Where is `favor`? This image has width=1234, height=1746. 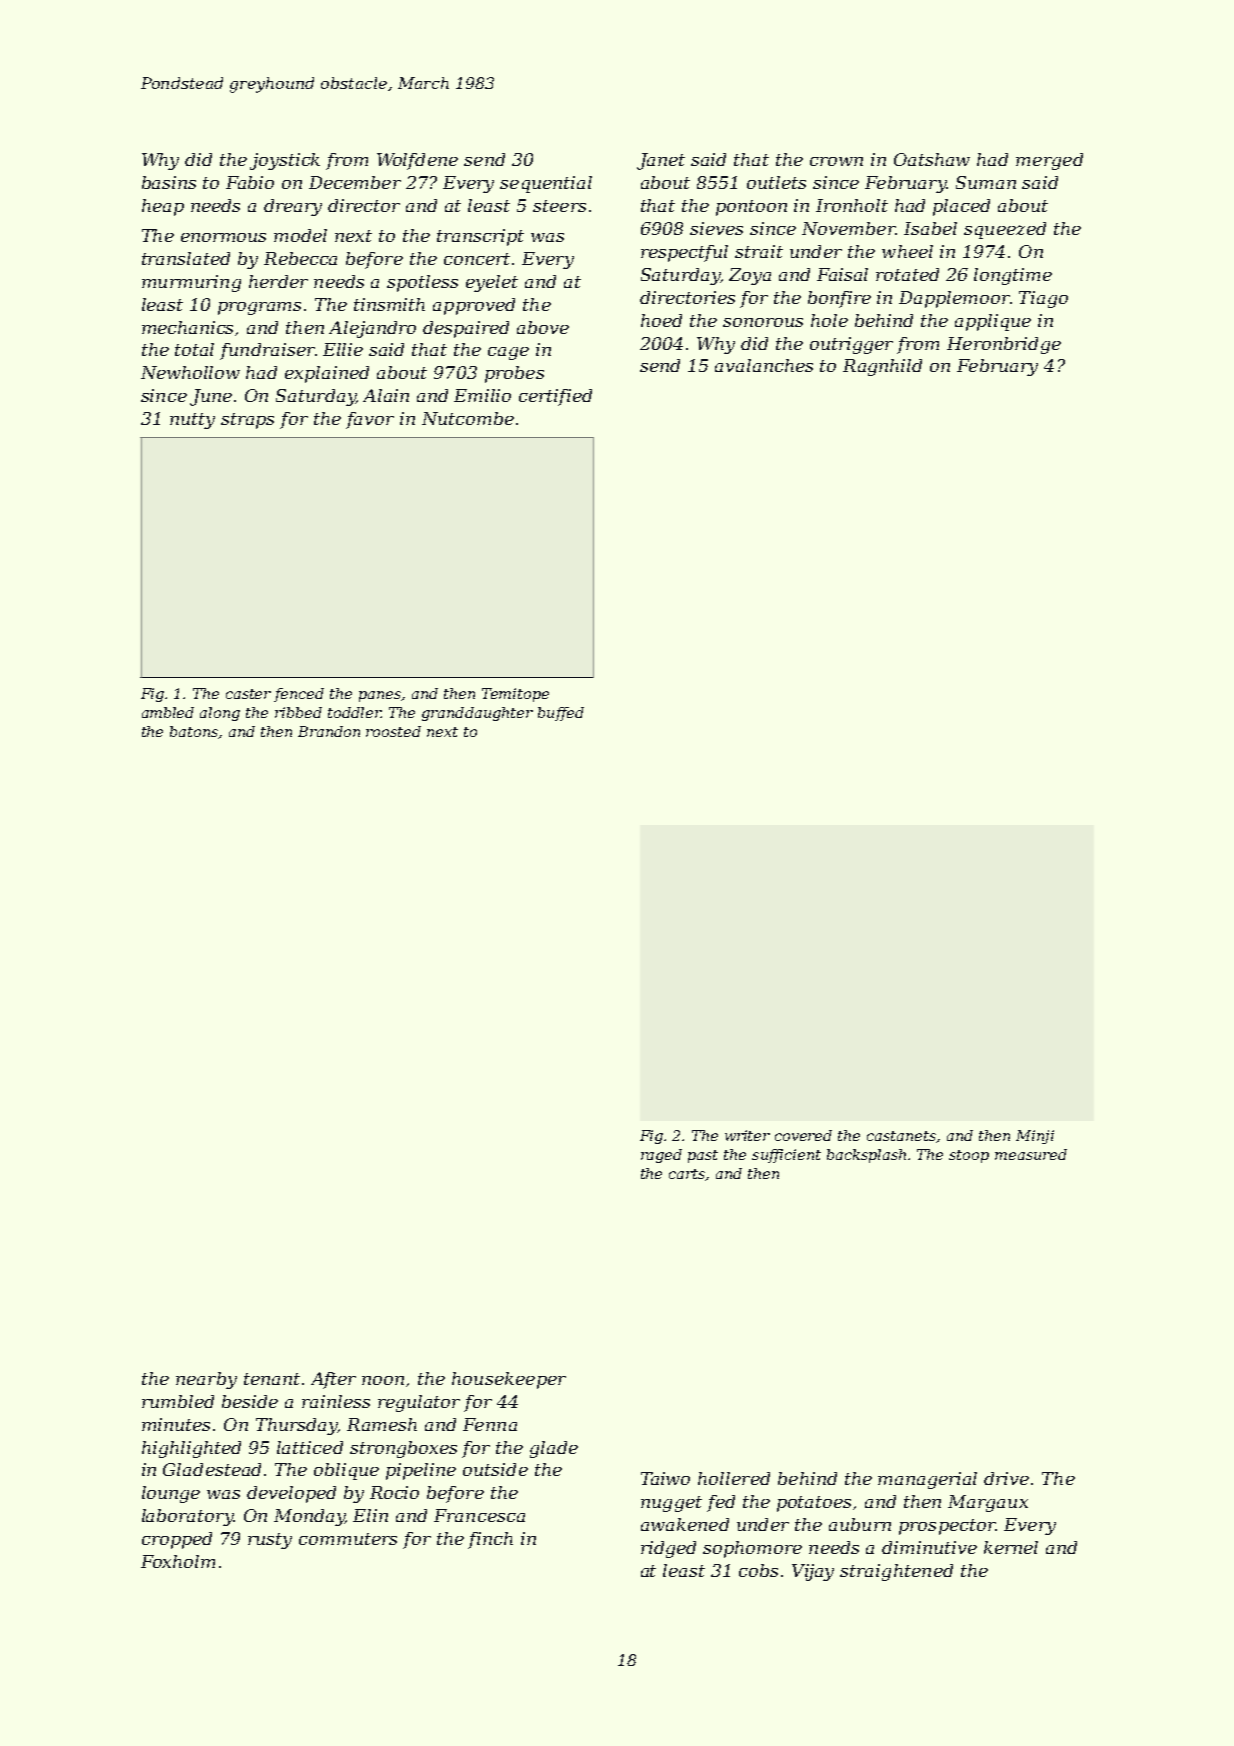
favor is located at coordinates (370, 420).
